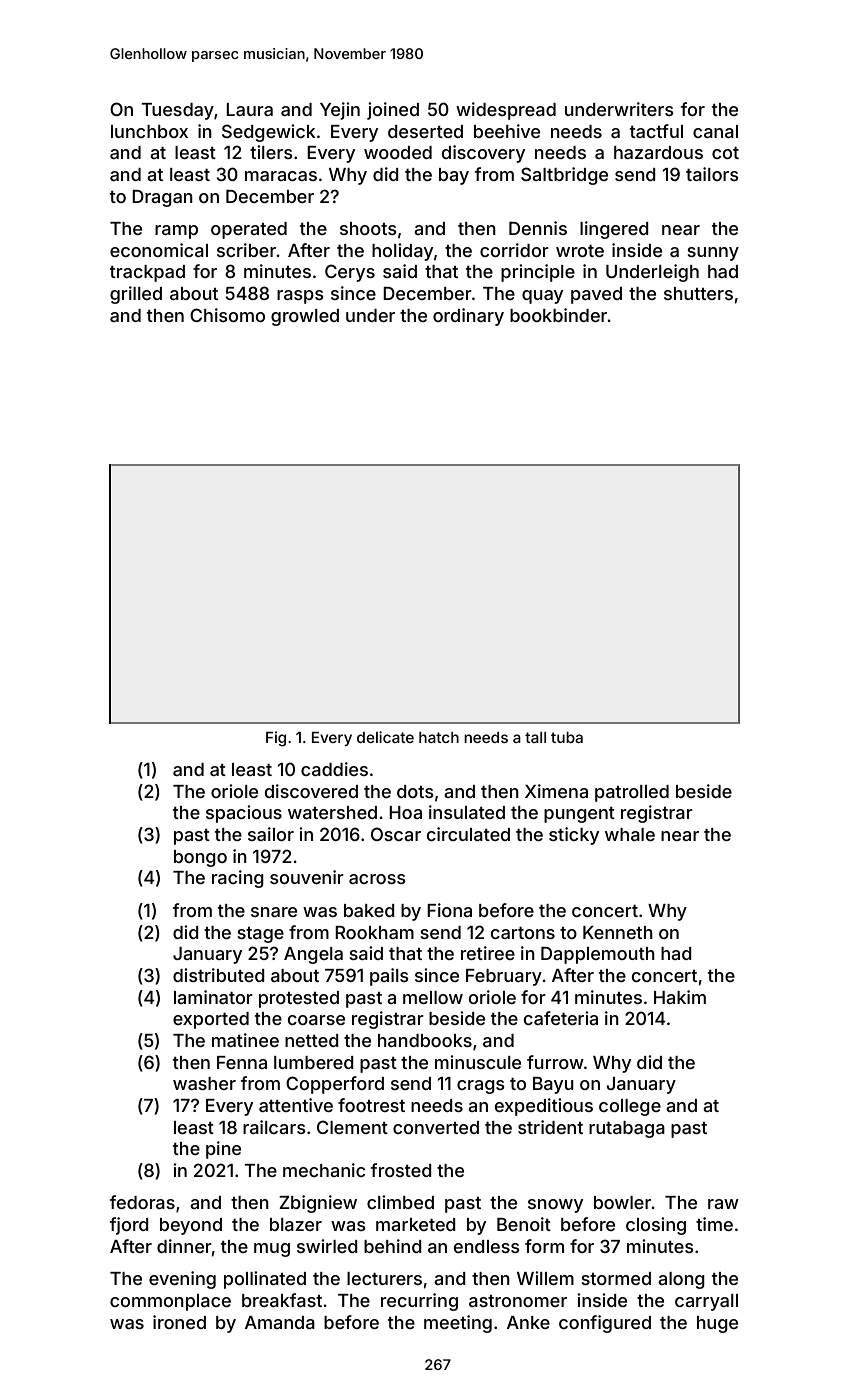 The width and height of the document is (849, 1400). Describe the element at coordinates (558, 315) in the document. I see `bookbinder` at that location.
